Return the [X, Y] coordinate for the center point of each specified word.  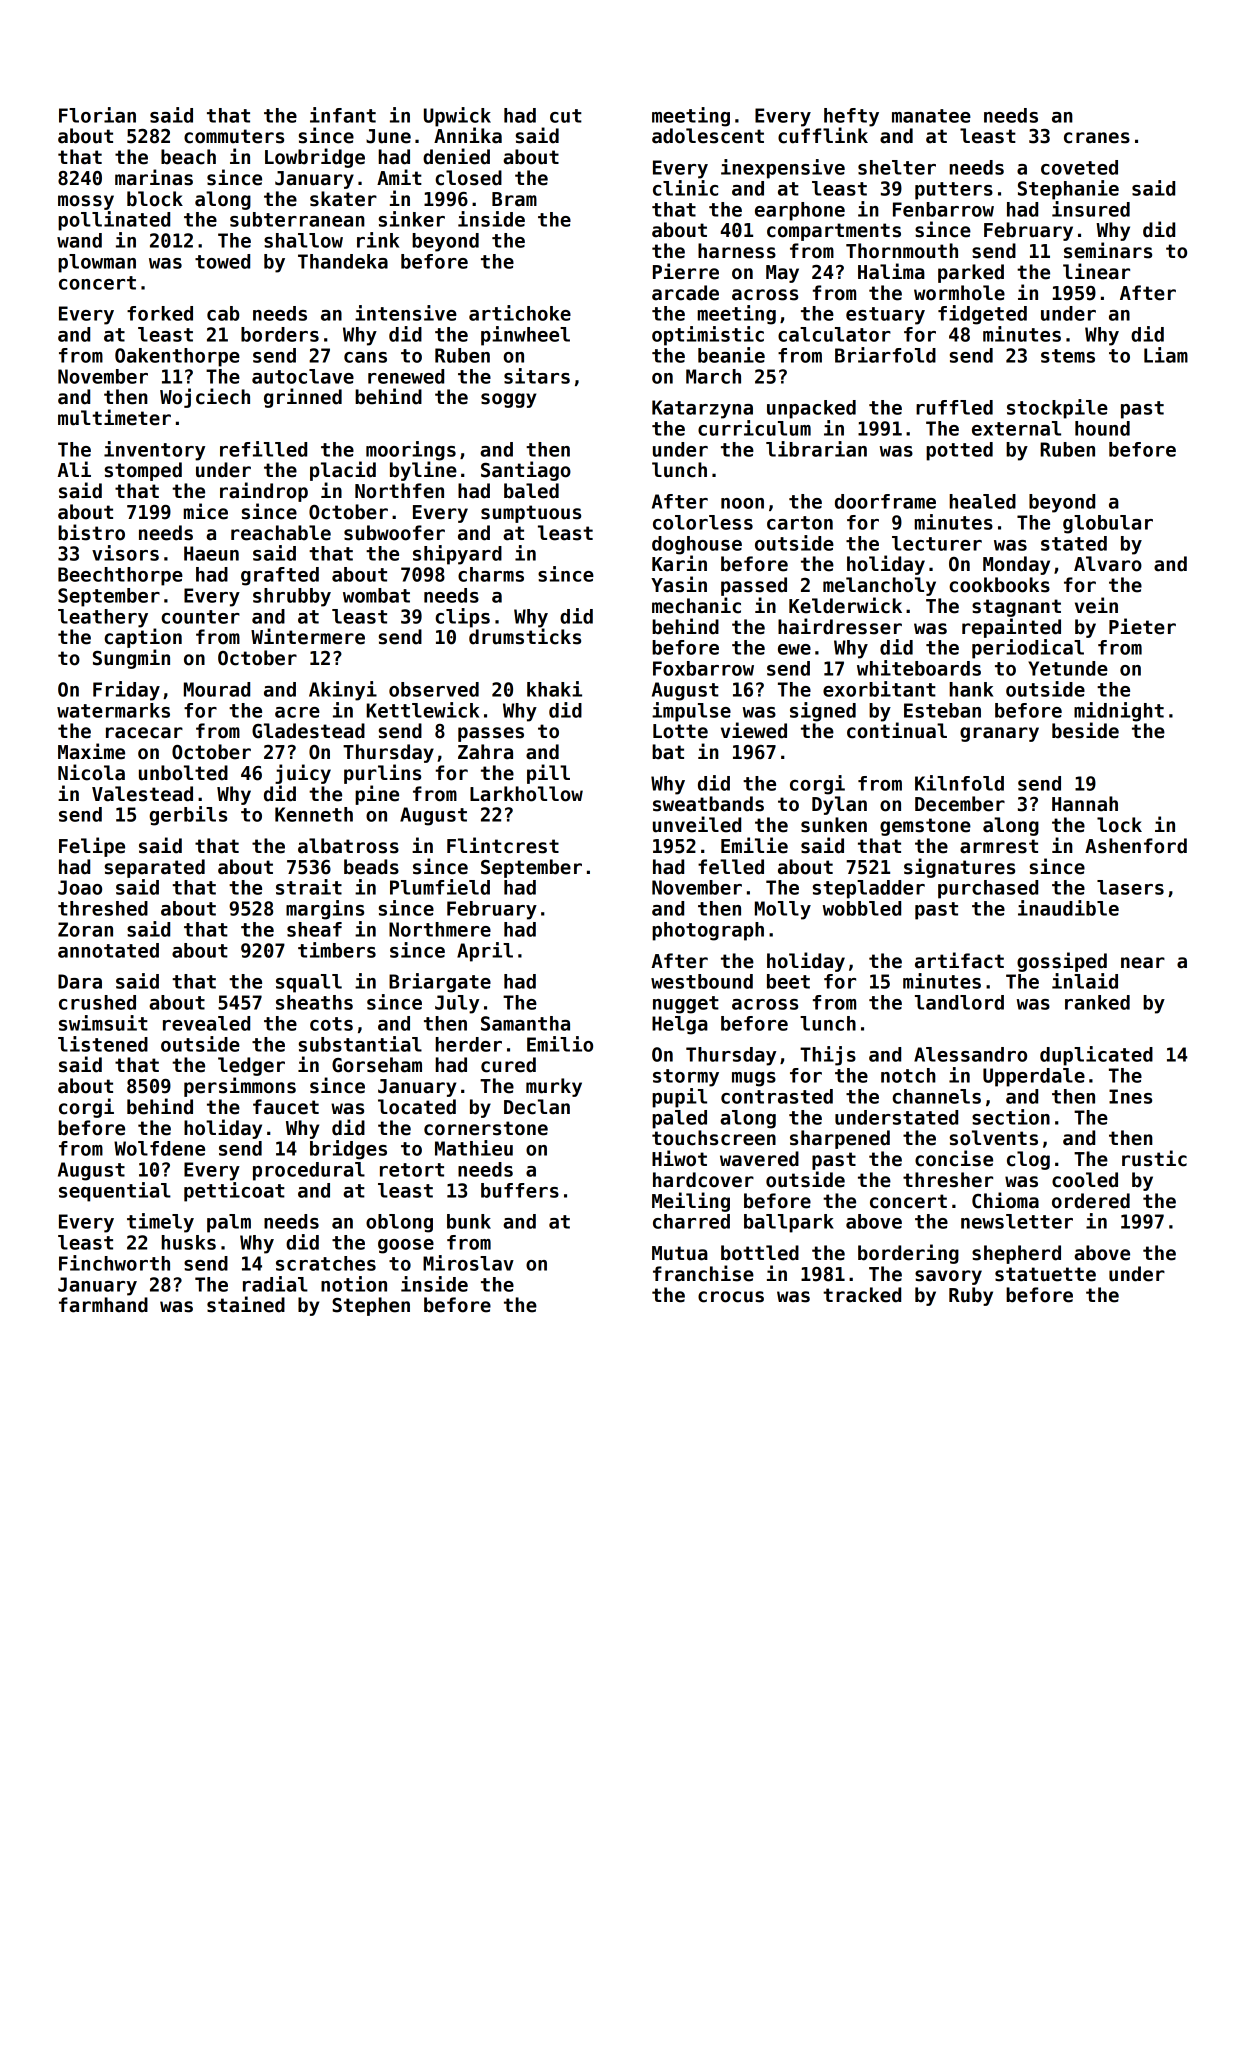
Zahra [485, 752]
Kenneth [314, 814]
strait [309, 887]
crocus [731, 1297]
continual [897, 730]
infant [343, 115]
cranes [1097, 138]
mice [205, 511]
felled [731, 867]
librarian [816, 449]
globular [1108, 524]
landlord [959, 1002]
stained [246, 1304]
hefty [851, 117]
